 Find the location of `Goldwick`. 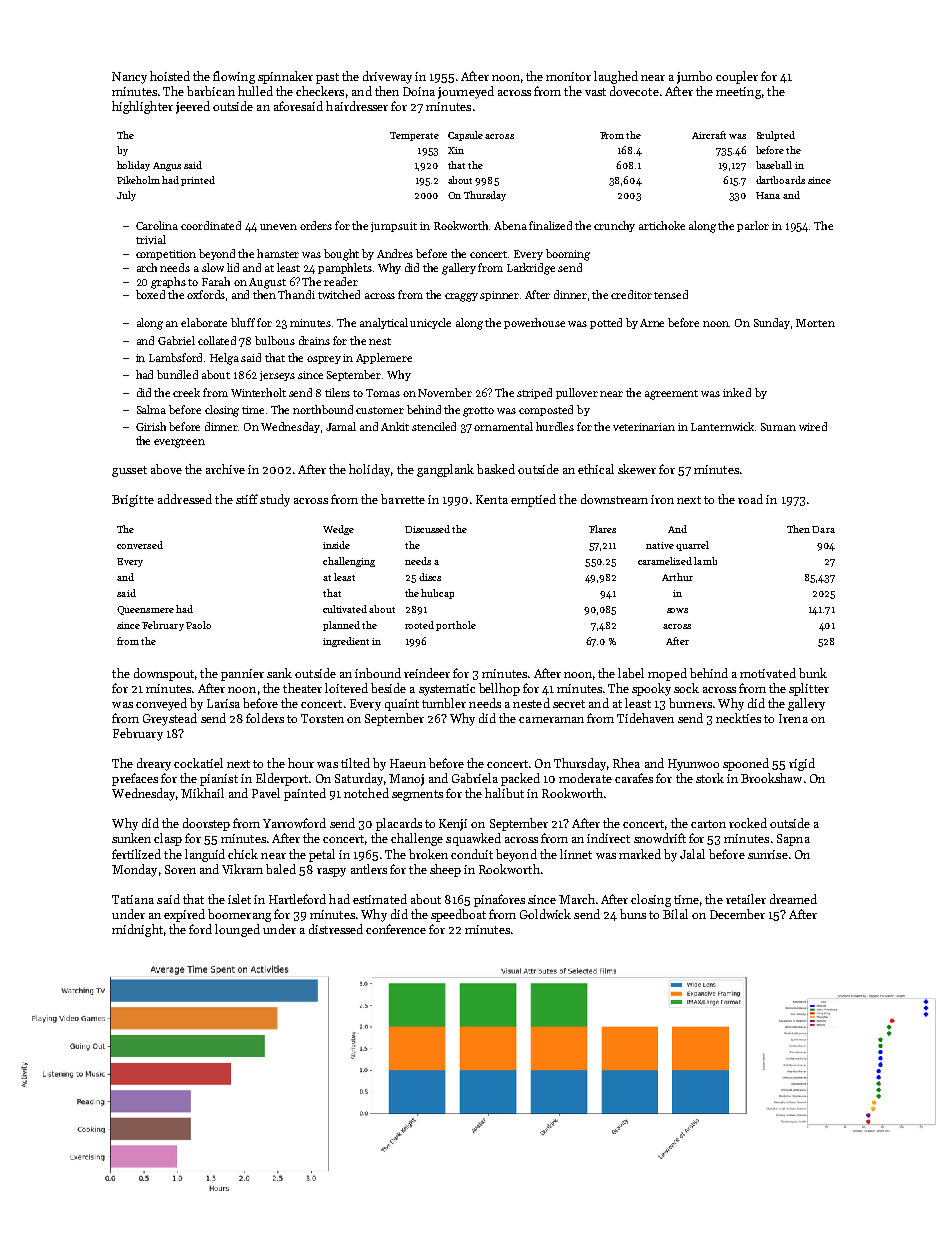

Goldwick is located at coordinates (545, 914).
